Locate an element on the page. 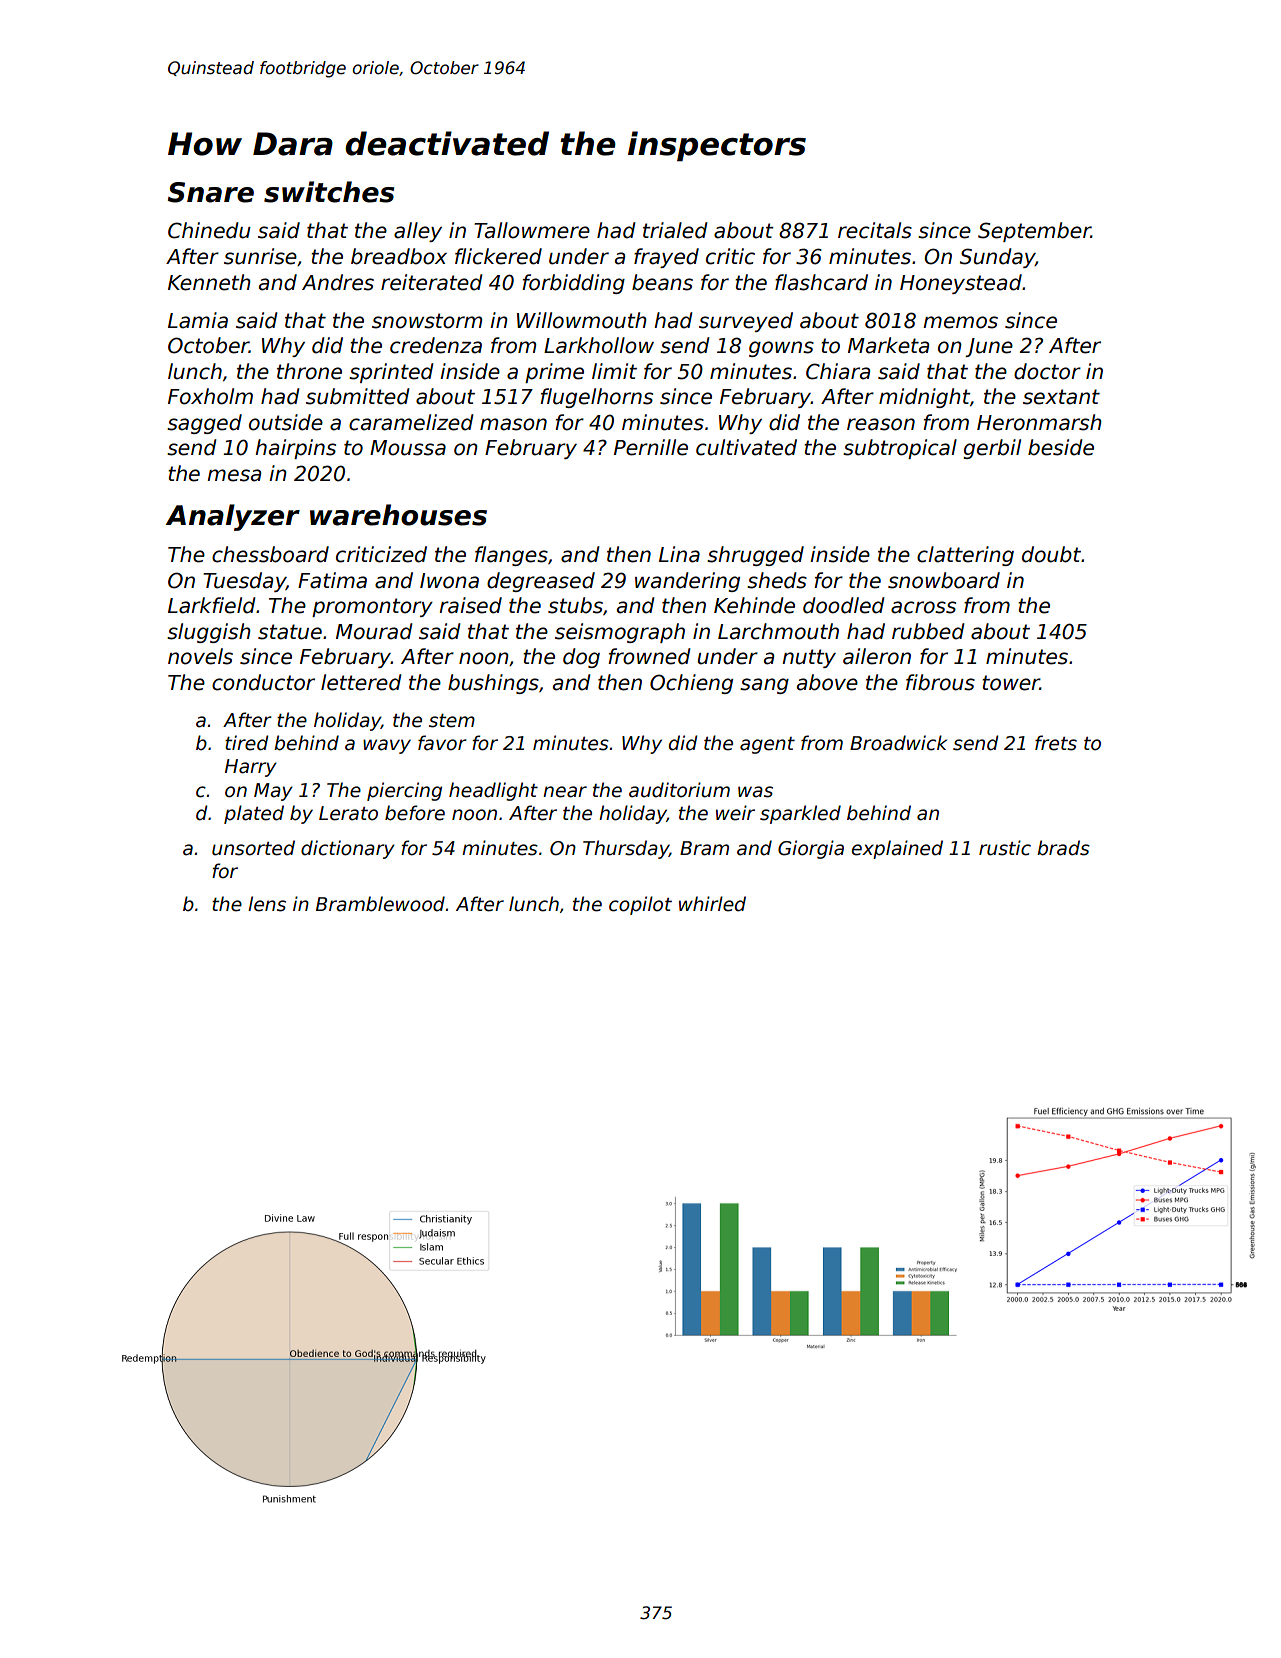  dog is located at coordinates (581, 658).
